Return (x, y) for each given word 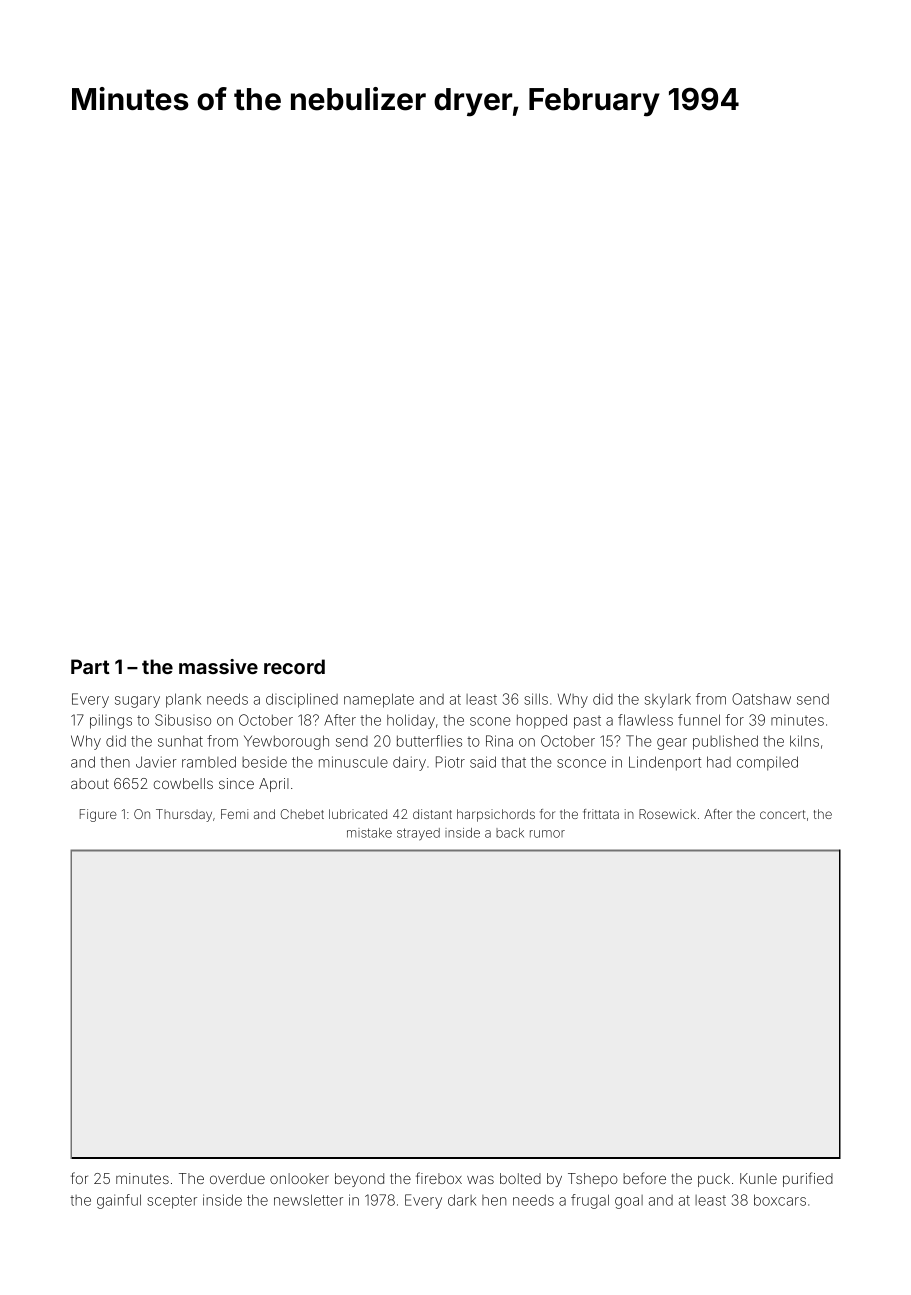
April (274, 785)
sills (536, 699)
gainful (119, 1201)
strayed (418, 834)
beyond (359, 1180)
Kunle (758, 1178)
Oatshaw (761, 699)
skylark (668, 700)
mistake (369, 833)
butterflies (429, 741)
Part (90, 666)
